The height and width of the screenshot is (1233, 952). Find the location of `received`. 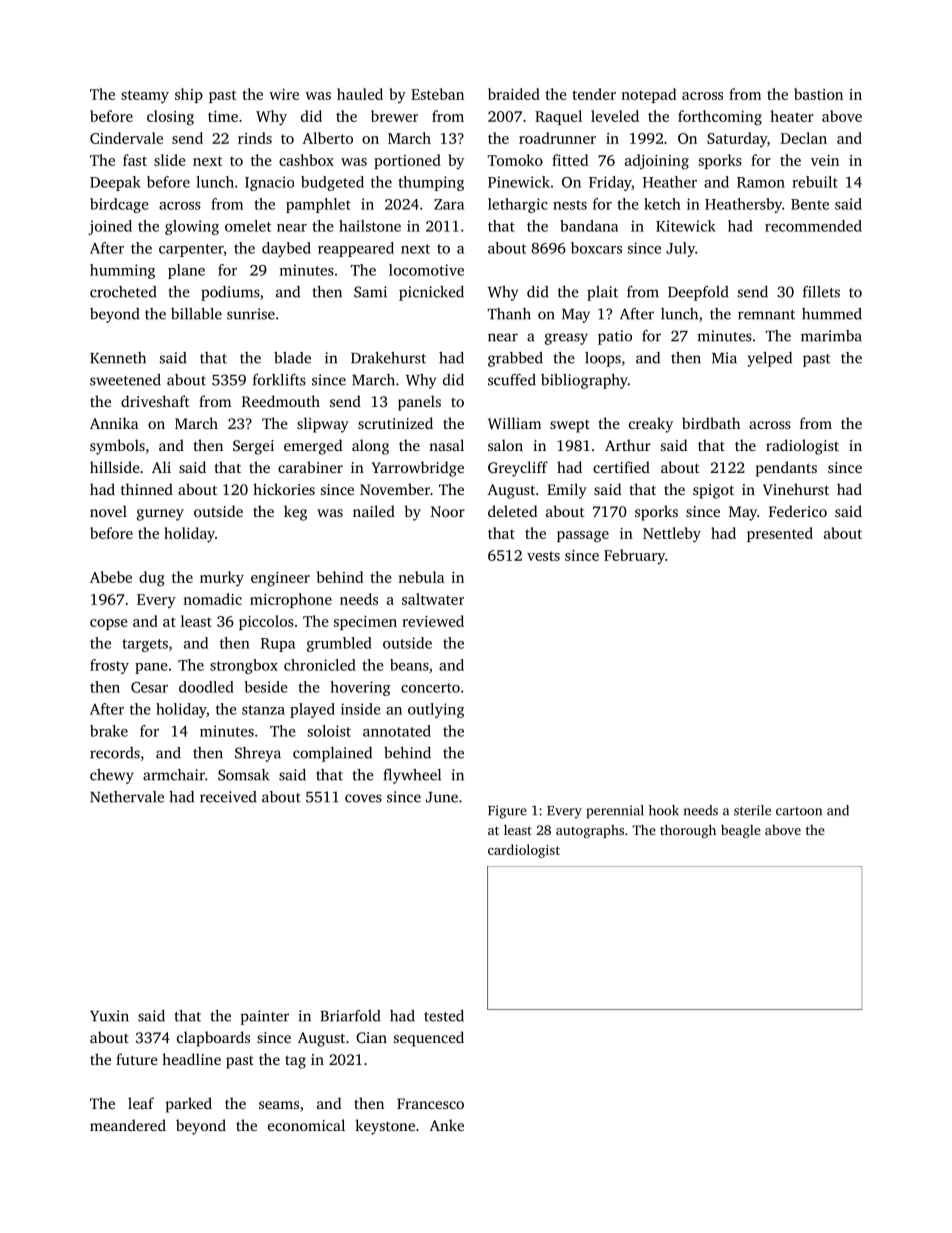

received is located at coordinates (228, 797).
